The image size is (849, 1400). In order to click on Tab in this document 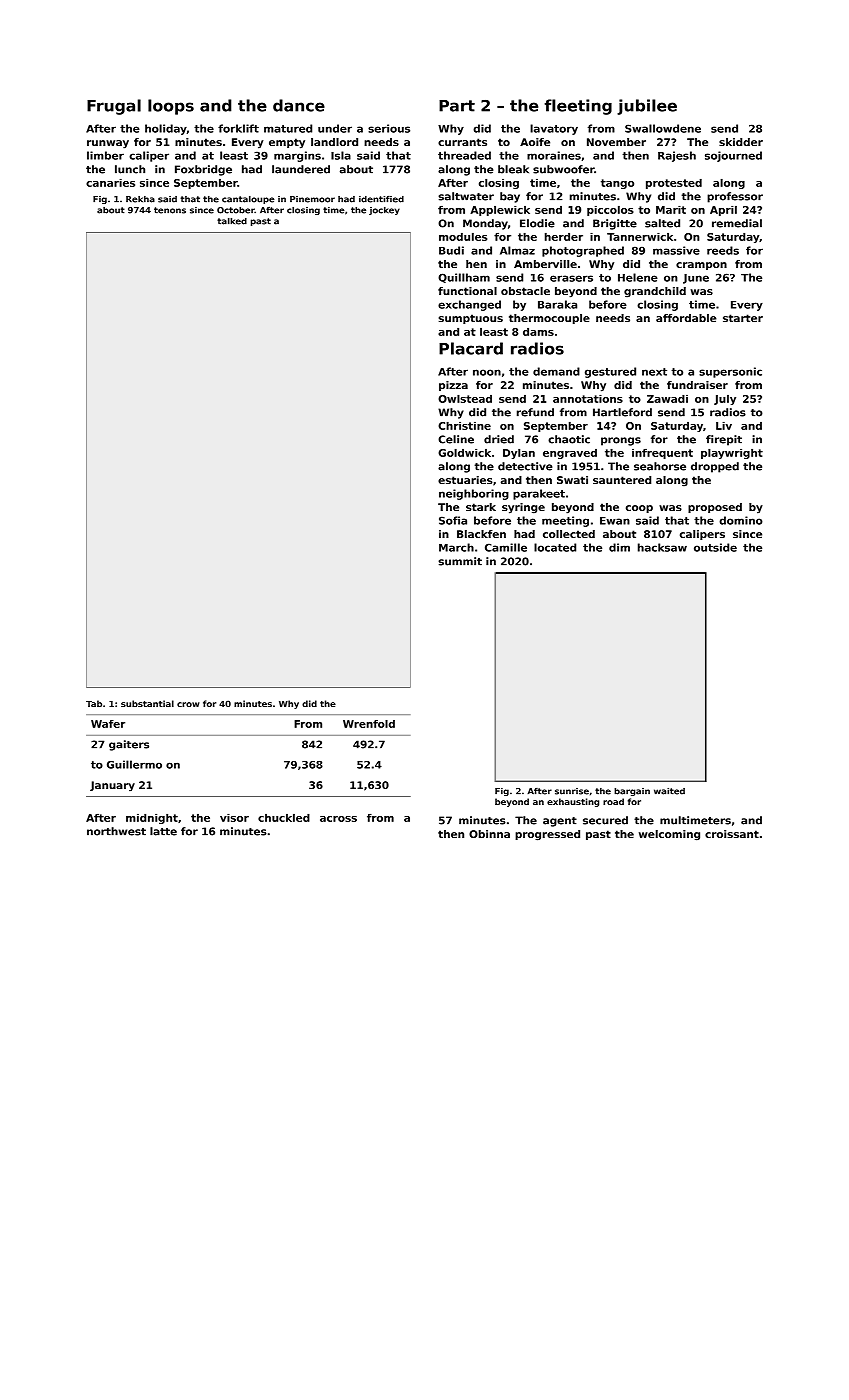, I will do `click(94, 703)`.
